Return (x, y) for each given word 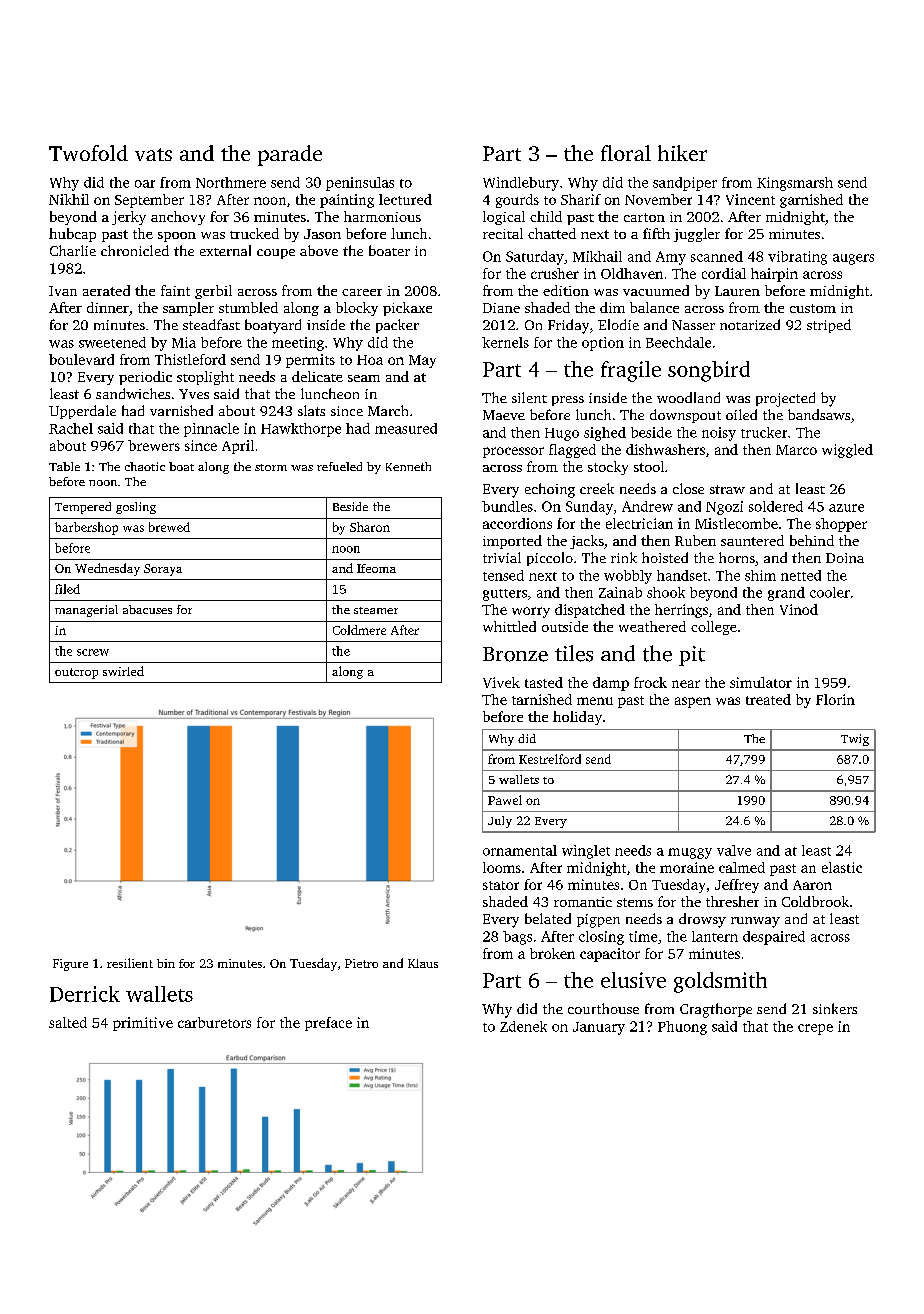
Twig (855, 740)
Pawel (505, 800)
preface (328, 1024)
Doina (845, 558)
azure (846, 508)
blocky (357, 309)
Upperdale (82, 412)
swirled (123, 671)
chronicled (135, 250)
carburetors (214, 1022)
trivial (502, 557)
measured (406, 428)
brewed (169, 527)
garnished (811, 201)
